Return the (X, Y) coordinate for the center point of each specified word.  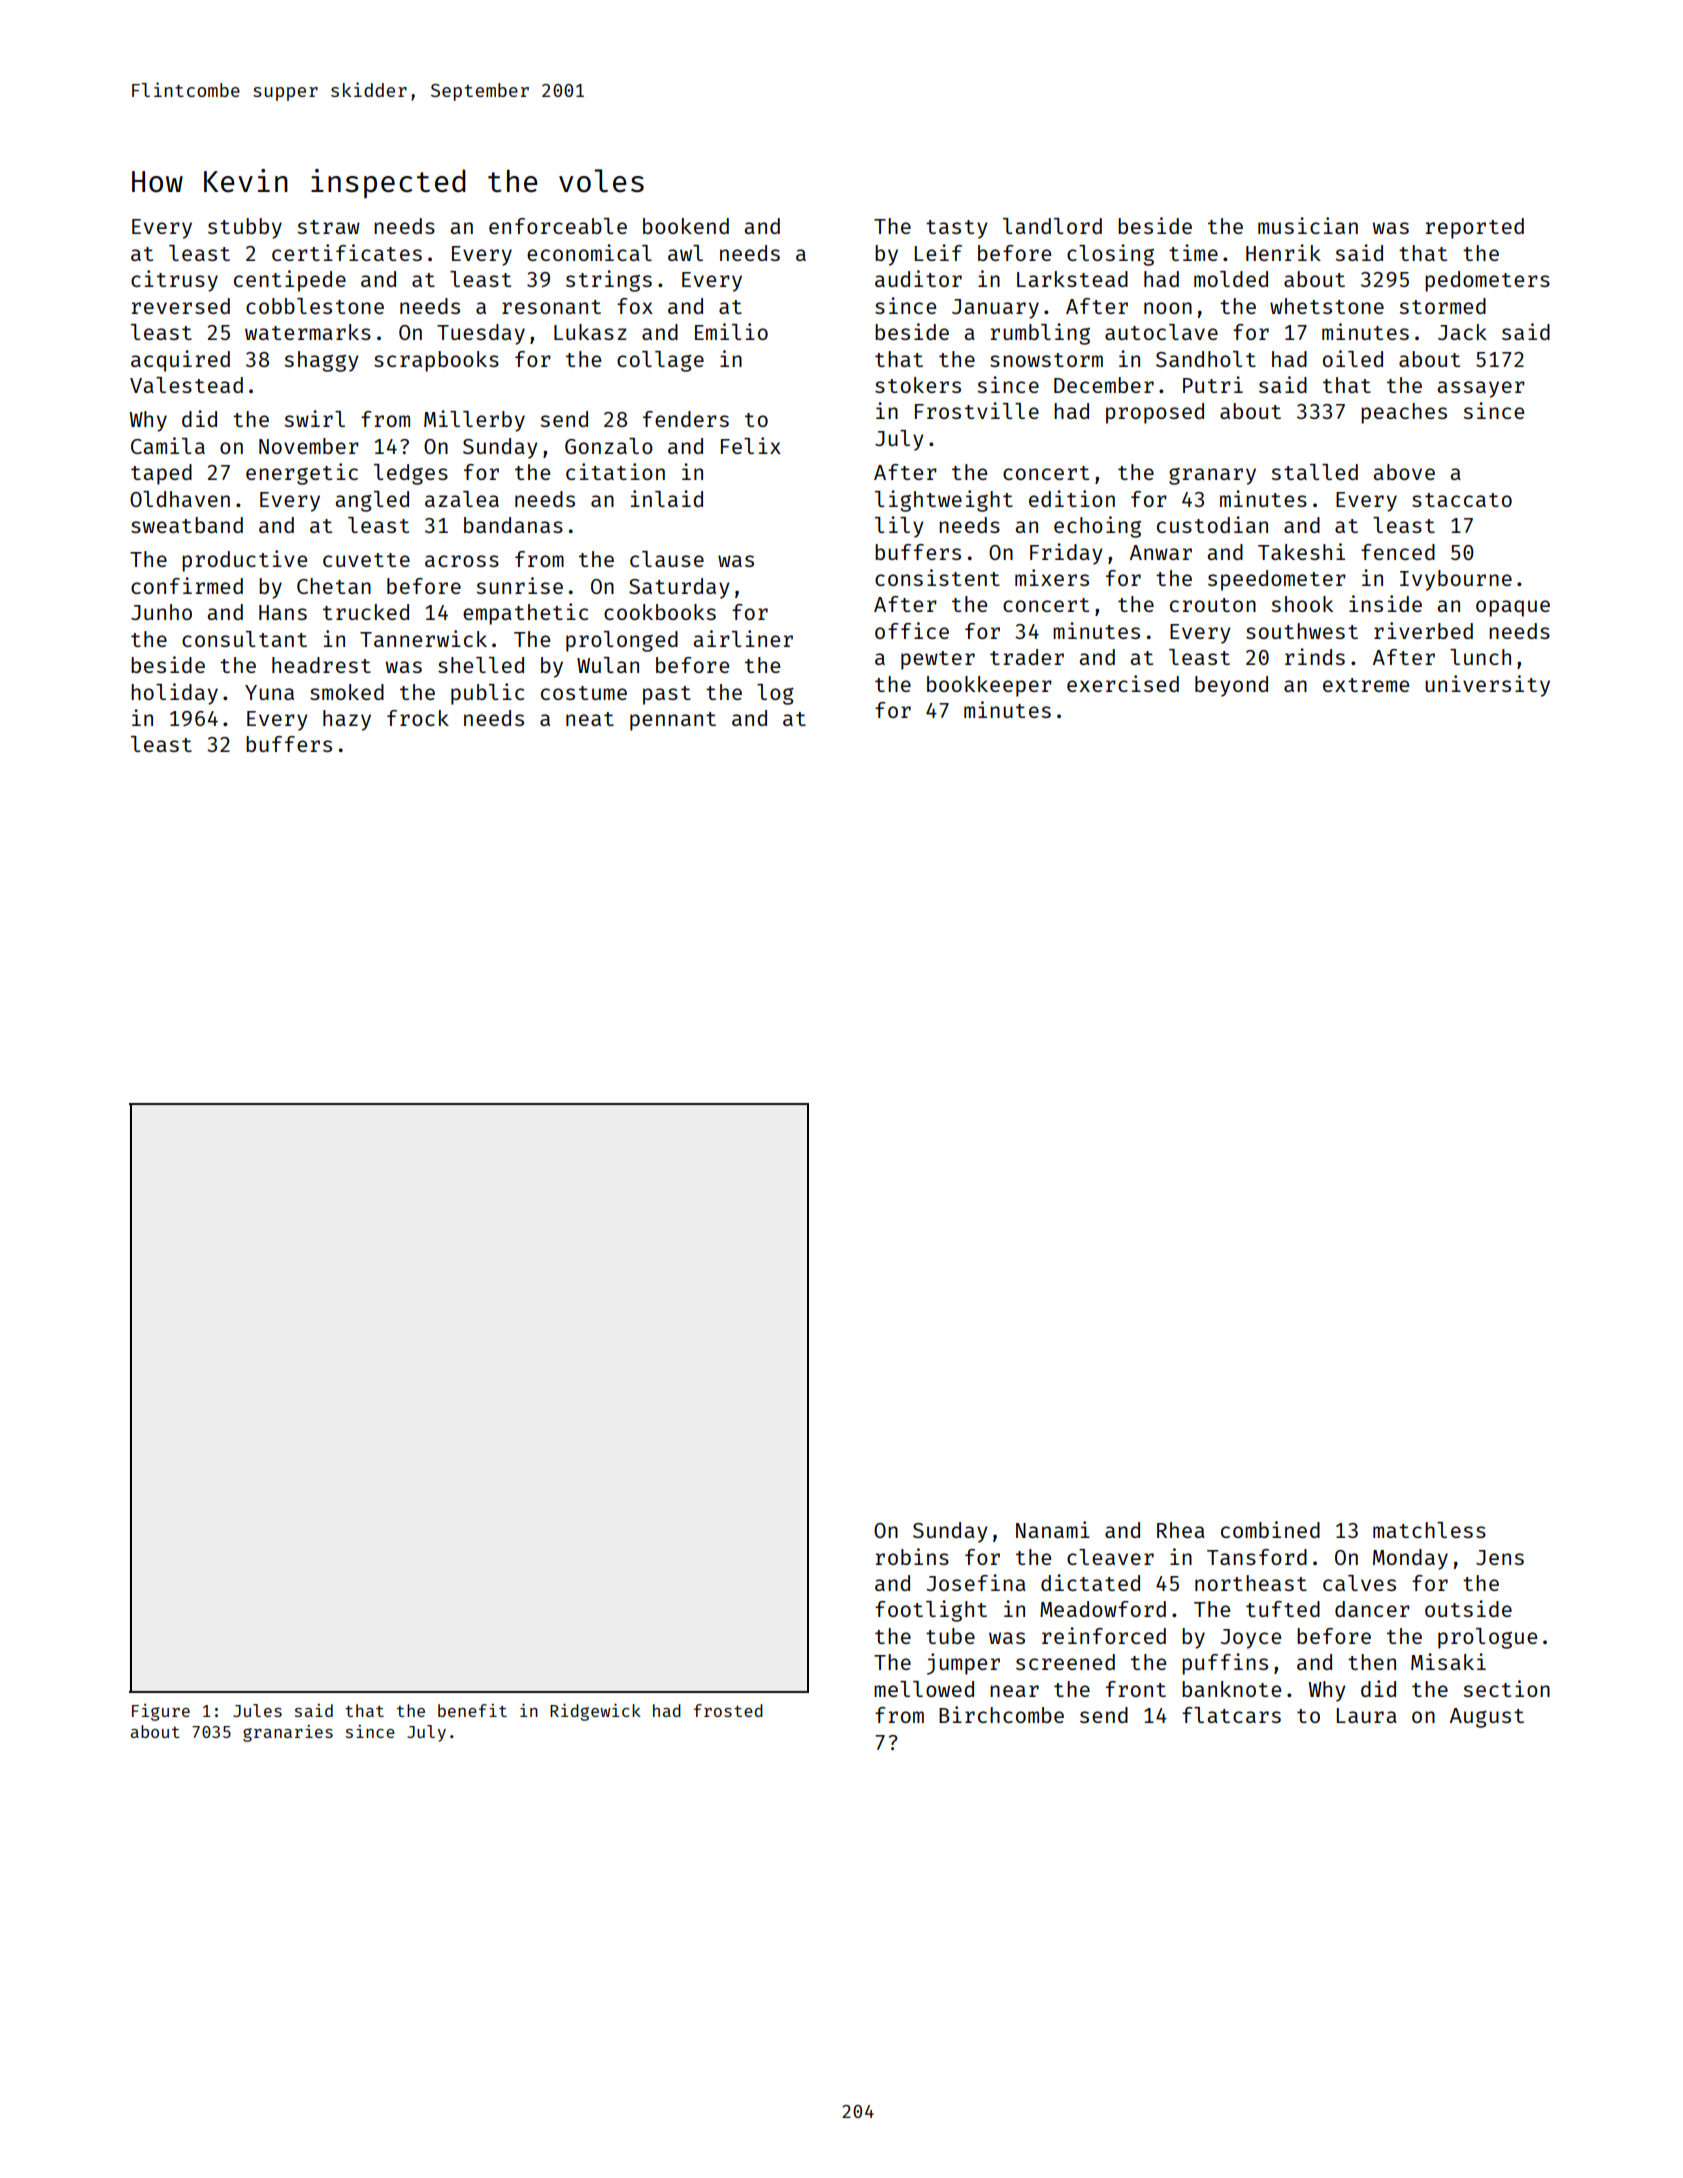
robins (912, 1556)
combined (1270, 1529)
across (462, 561)
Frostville (977, 410)
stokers (918, 385)
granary (1212, 476)
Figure (161, 1712)
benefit (472, 1710)
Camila (168, 445)
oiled (1353, 358)
